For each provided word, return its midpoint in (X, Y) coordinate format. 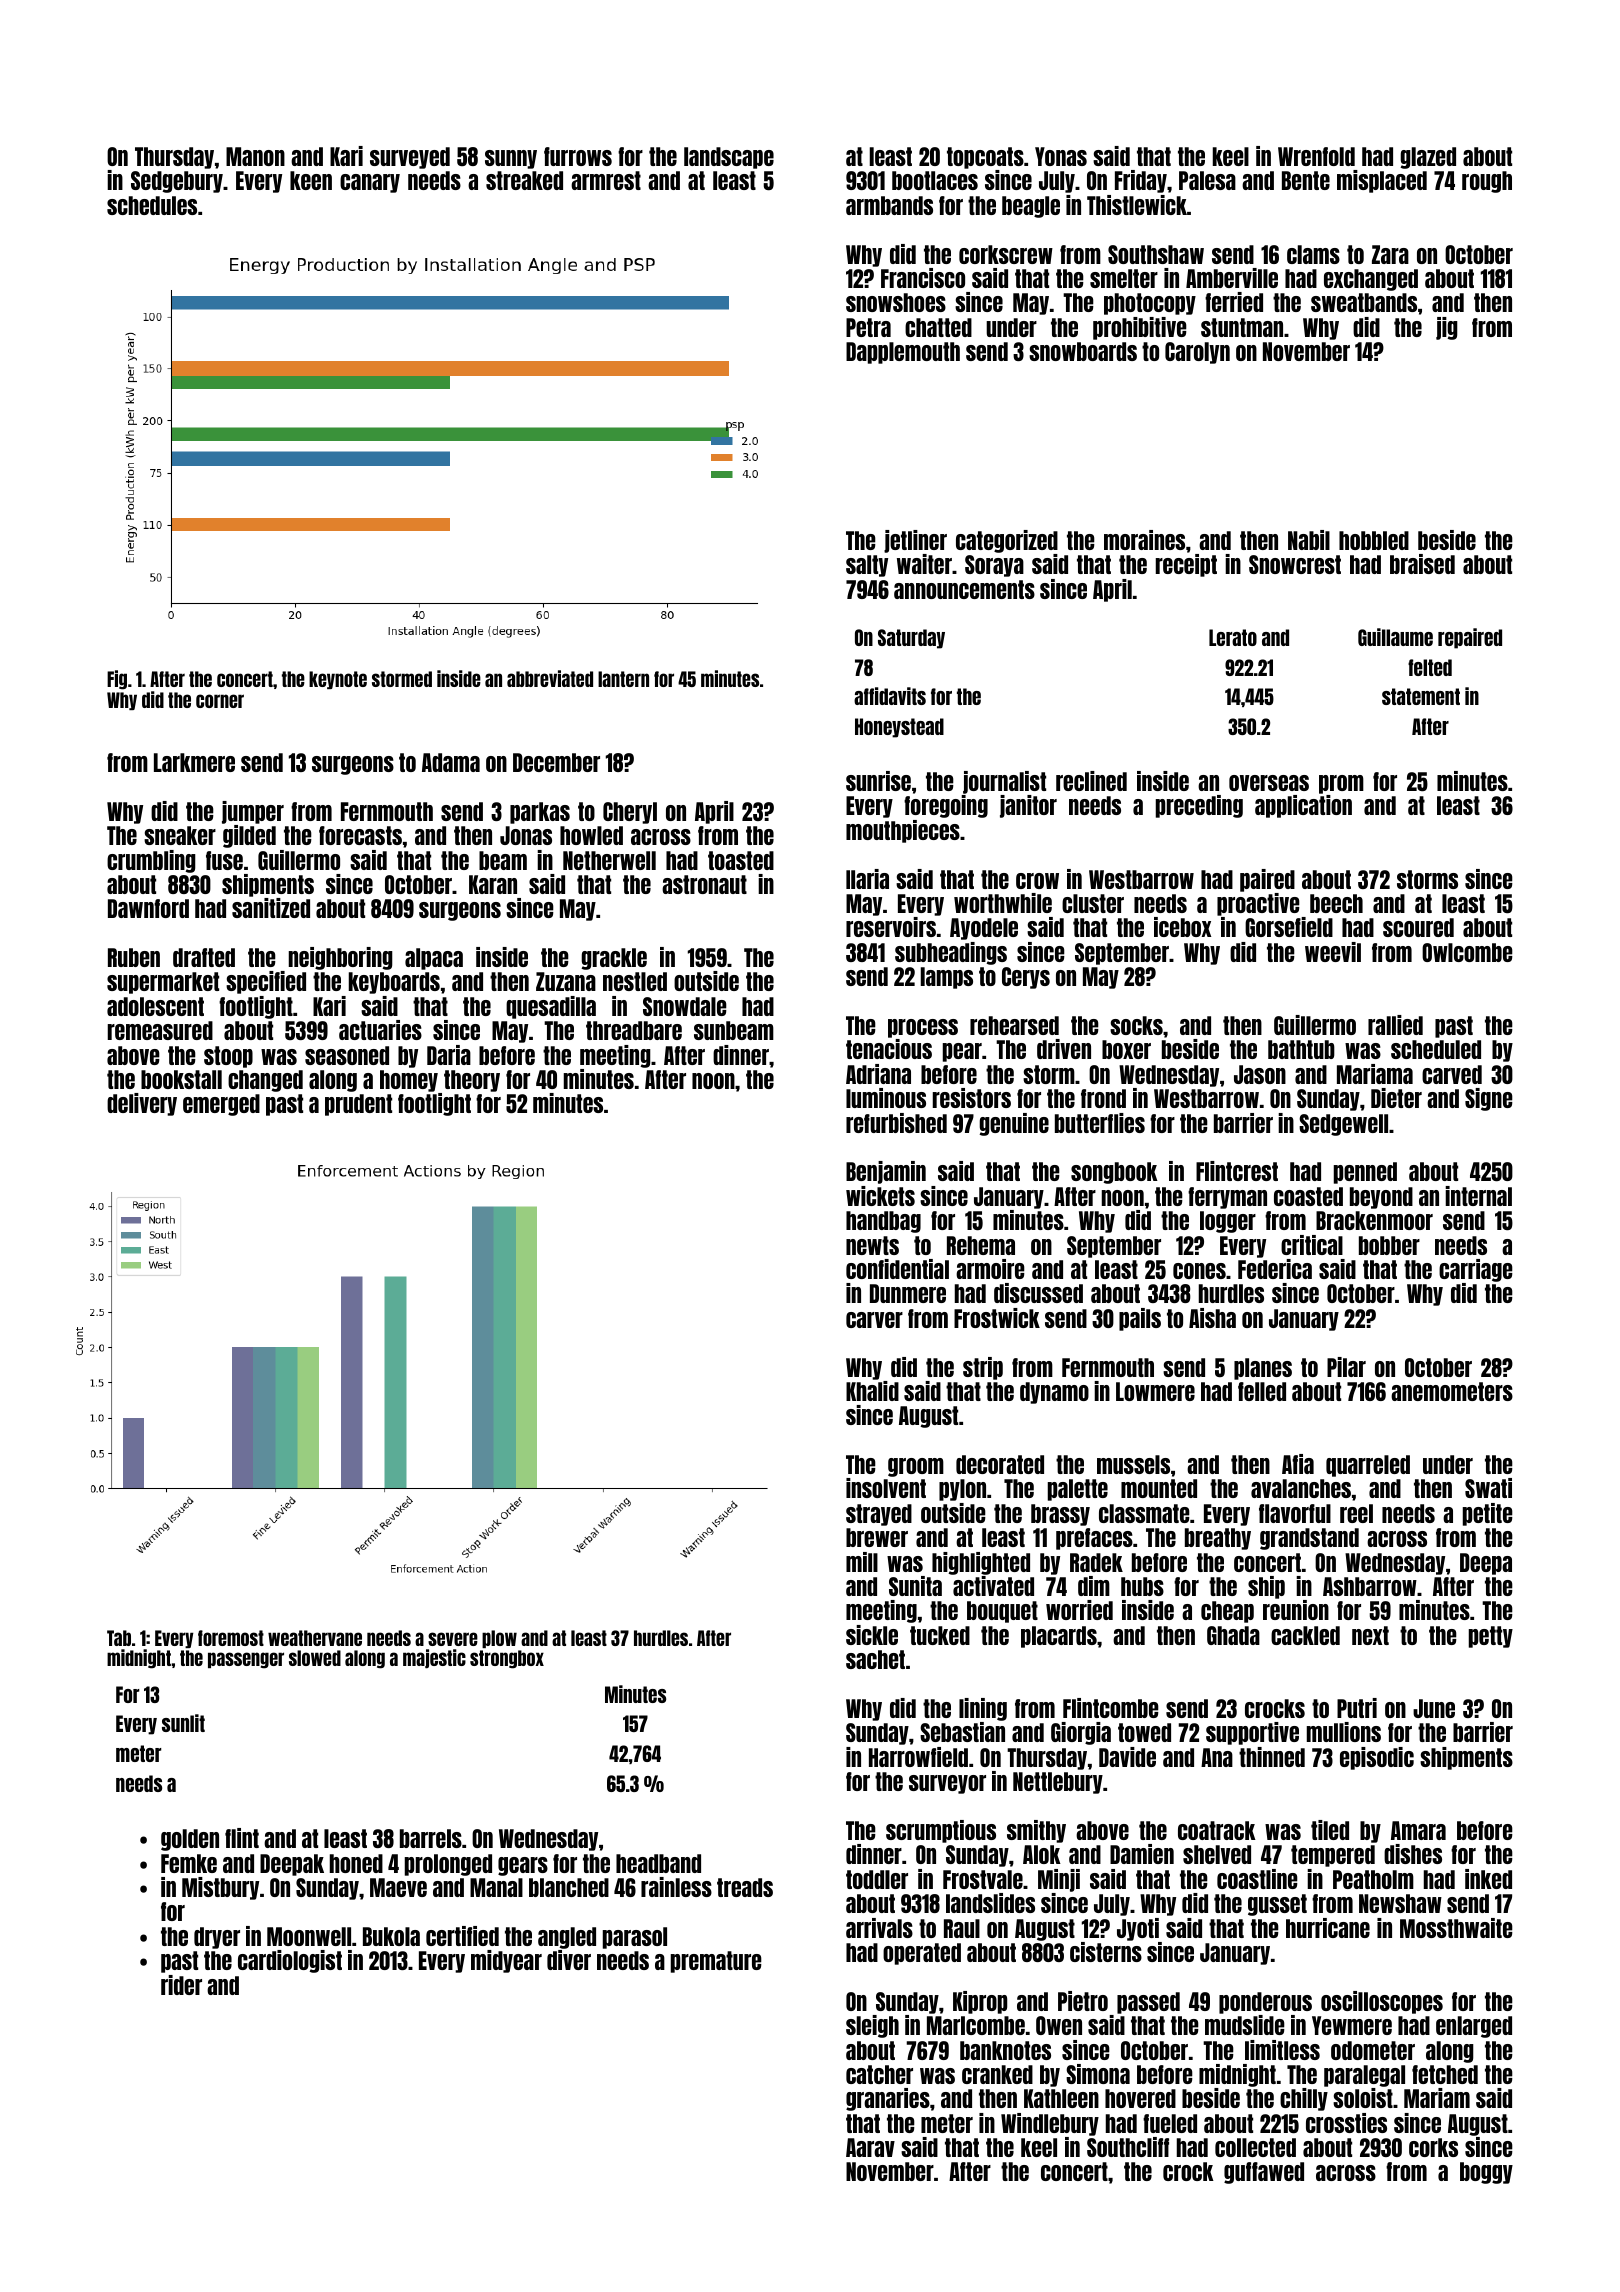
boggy (1486, 2173)
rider (181, 1985)
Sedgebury (177, 182)
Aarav (870, 2147)
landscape (729, 158)
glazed (1428, 158)
